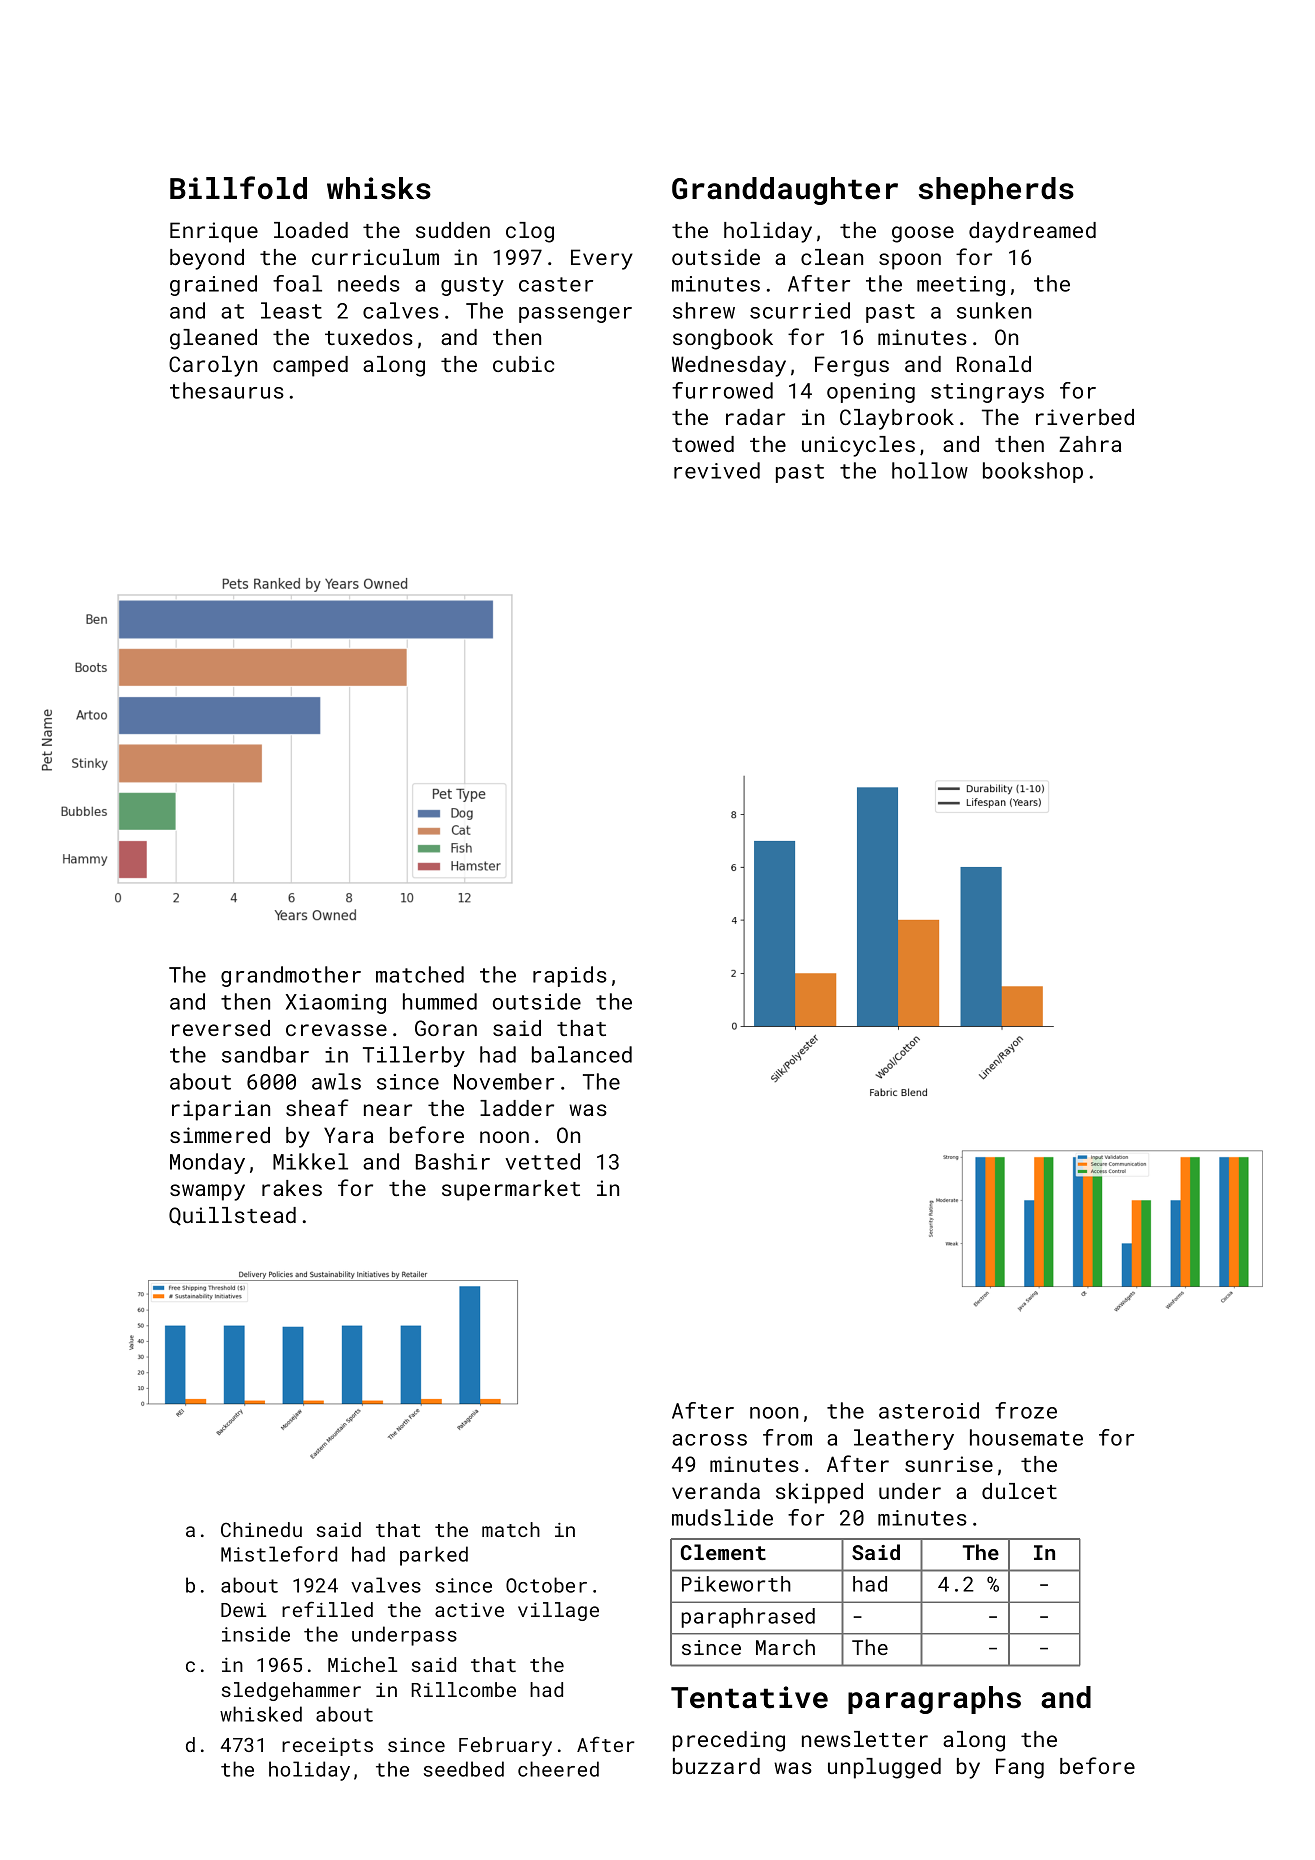 The image size is (1315, 1860). What do you see at coordinates (310, 366) in the screenshot?
I see `camped` at bounding box center [310, 366].
